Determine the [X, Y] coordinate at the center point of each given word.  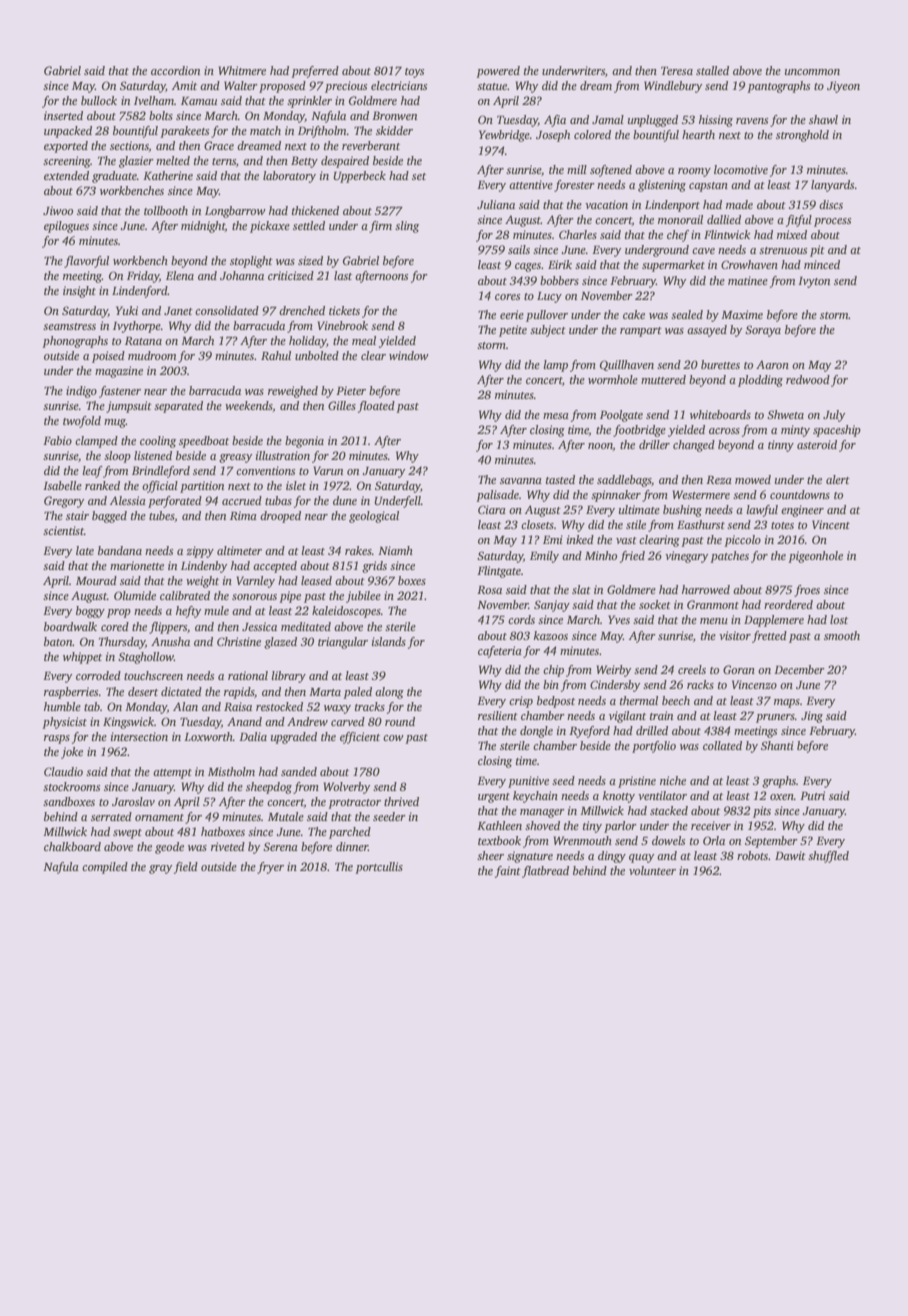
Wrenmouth [582, 840]
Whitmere [242, 70]
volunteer [652, 870]
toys [414, 73]
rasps [57, 739]
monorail [680, 219]
